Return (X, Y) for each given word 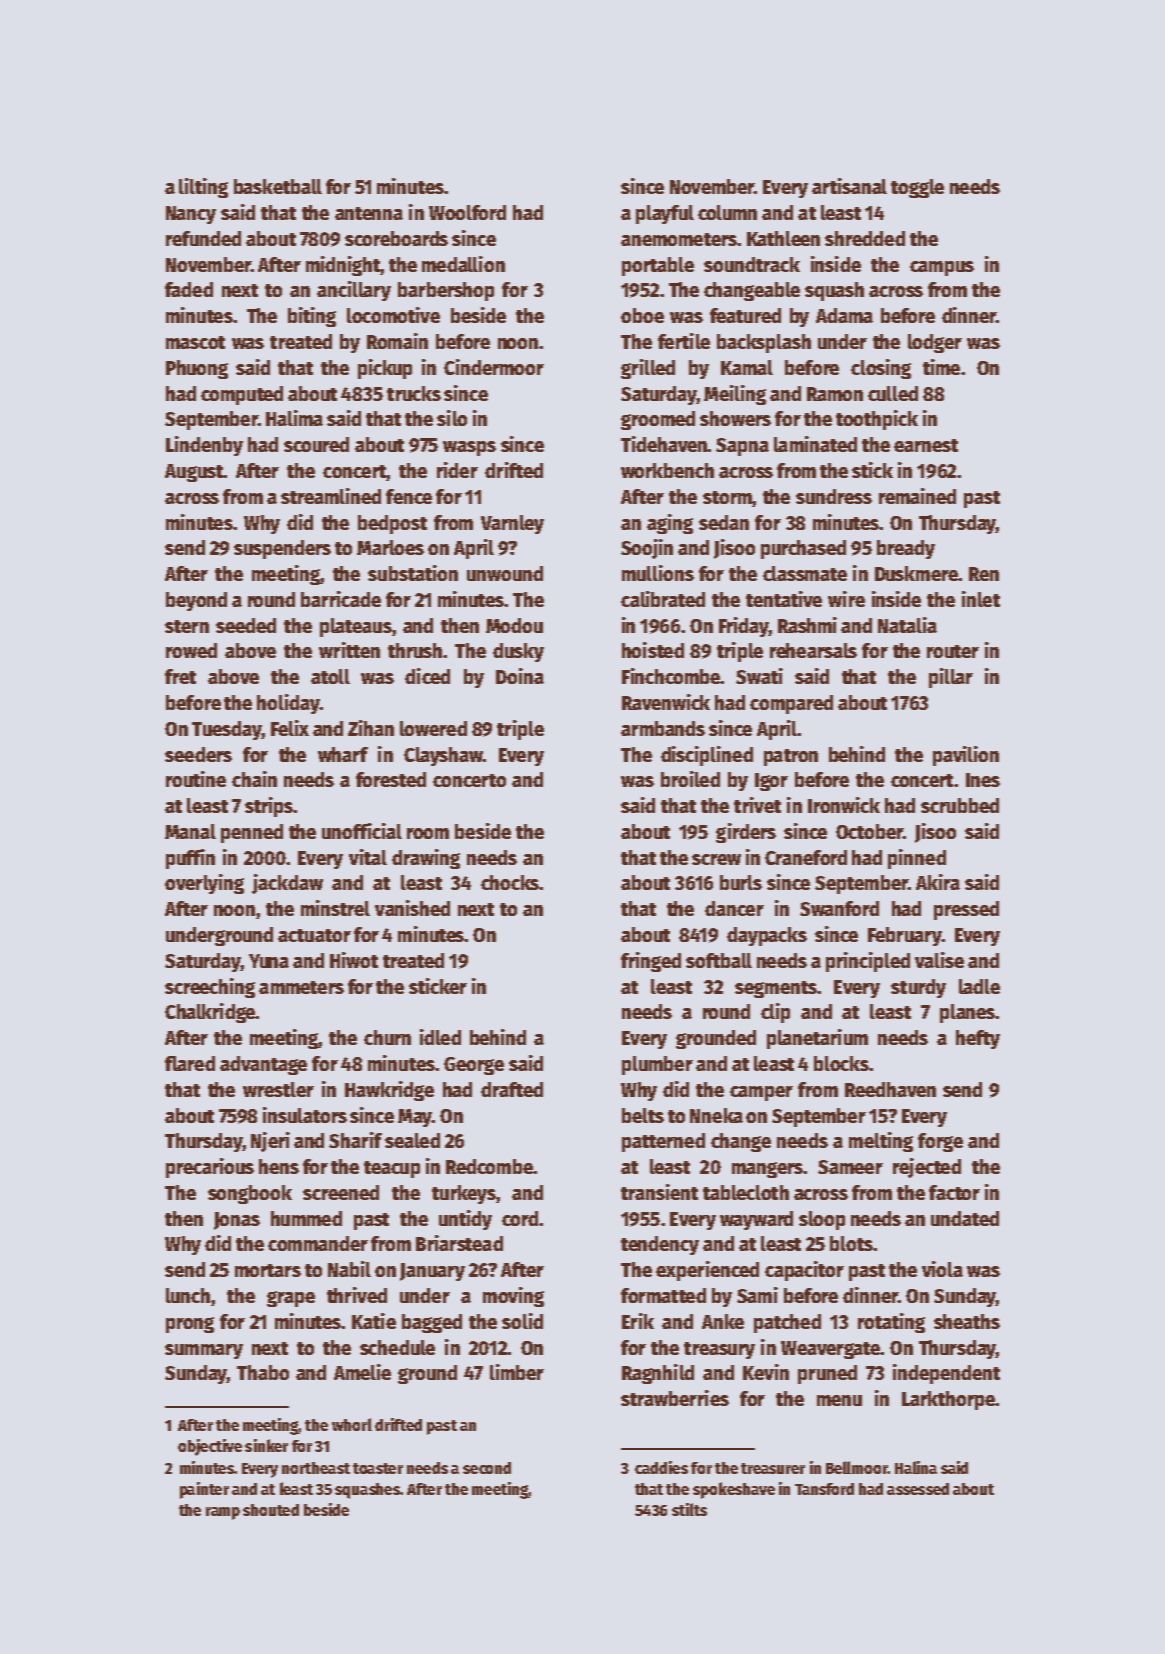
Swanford (839, 908)
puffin (190, 859)
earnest (926, 445)
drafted (512, 1089)
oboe (642, 315)
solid (522, 1321)
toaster (378, 1468)
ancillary (354, 291)
